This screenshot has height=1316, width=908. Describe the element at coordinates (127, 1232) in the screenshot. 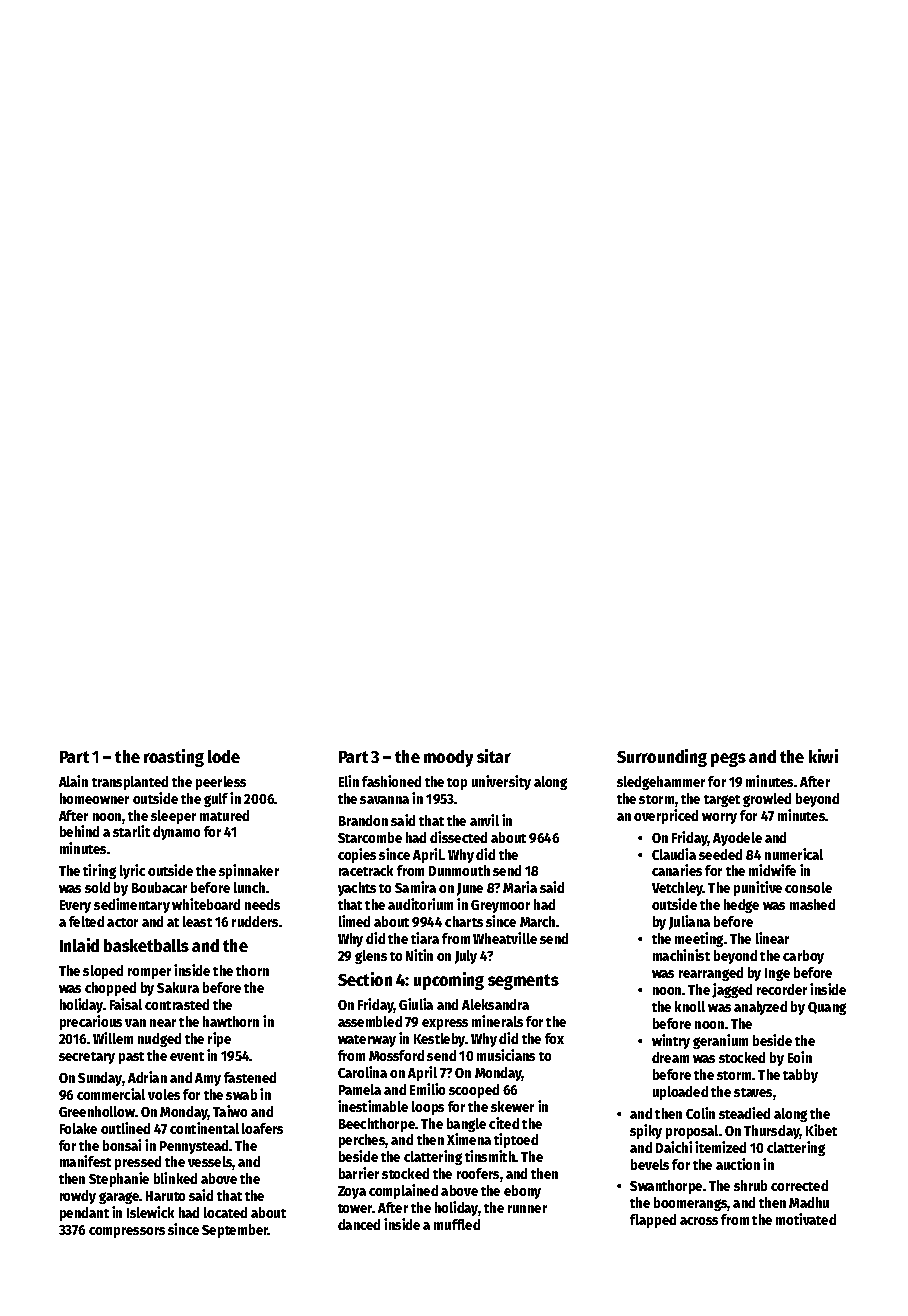

I see `compressors` at that location.
